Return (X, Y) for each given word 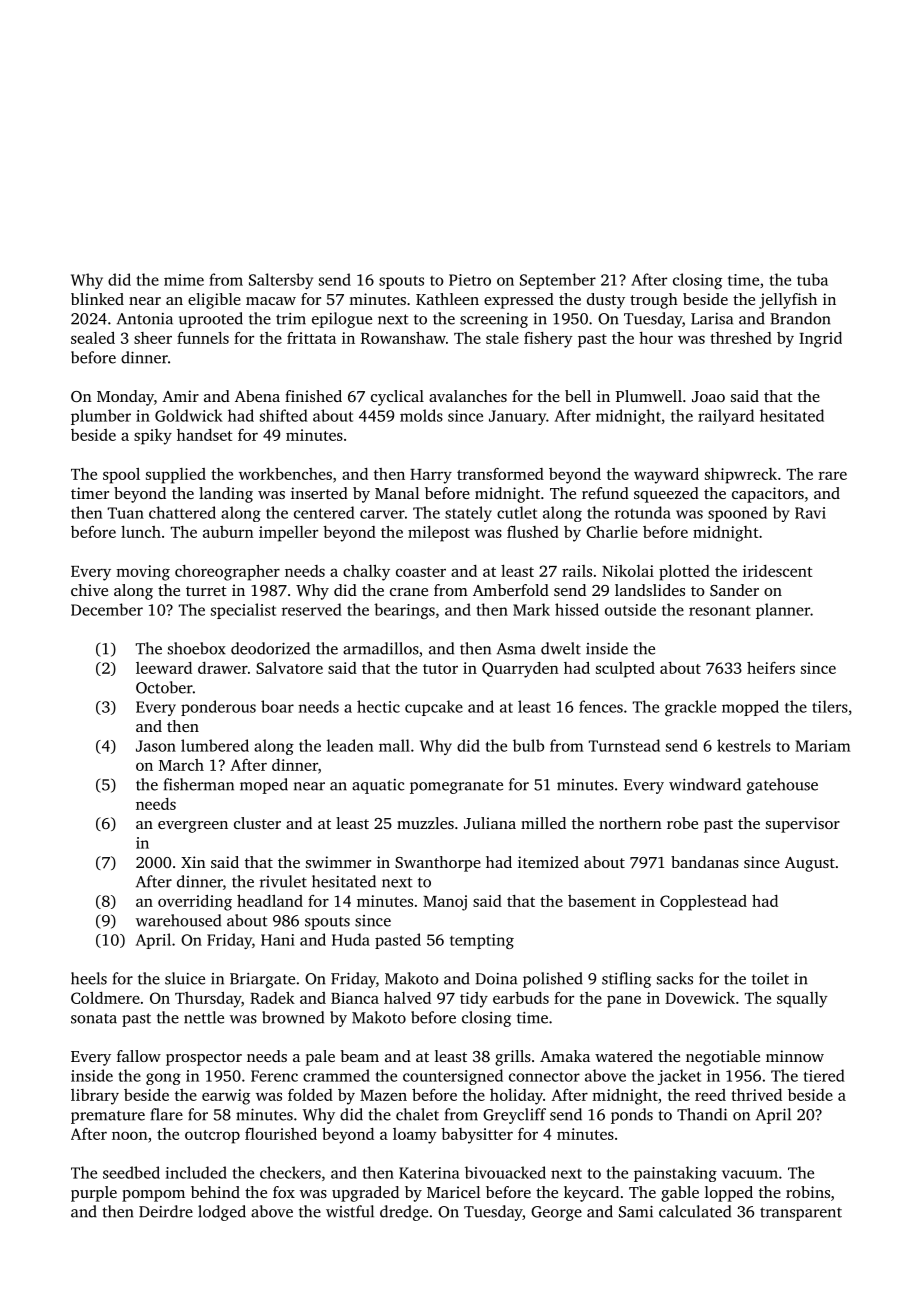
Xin (193, 862)
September (558, 281)
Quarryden (520, 670)
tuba (812, 279)
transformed (500, 474)
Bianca (355, 998)
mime (184, 280)
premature (108, 1117)
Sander (734, 590)
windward (705, 784)
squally (802, 1000)
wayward (666, 476)
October (164, 687)
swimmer (338, 862)
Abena (257, 396)
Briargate (262, 980)
